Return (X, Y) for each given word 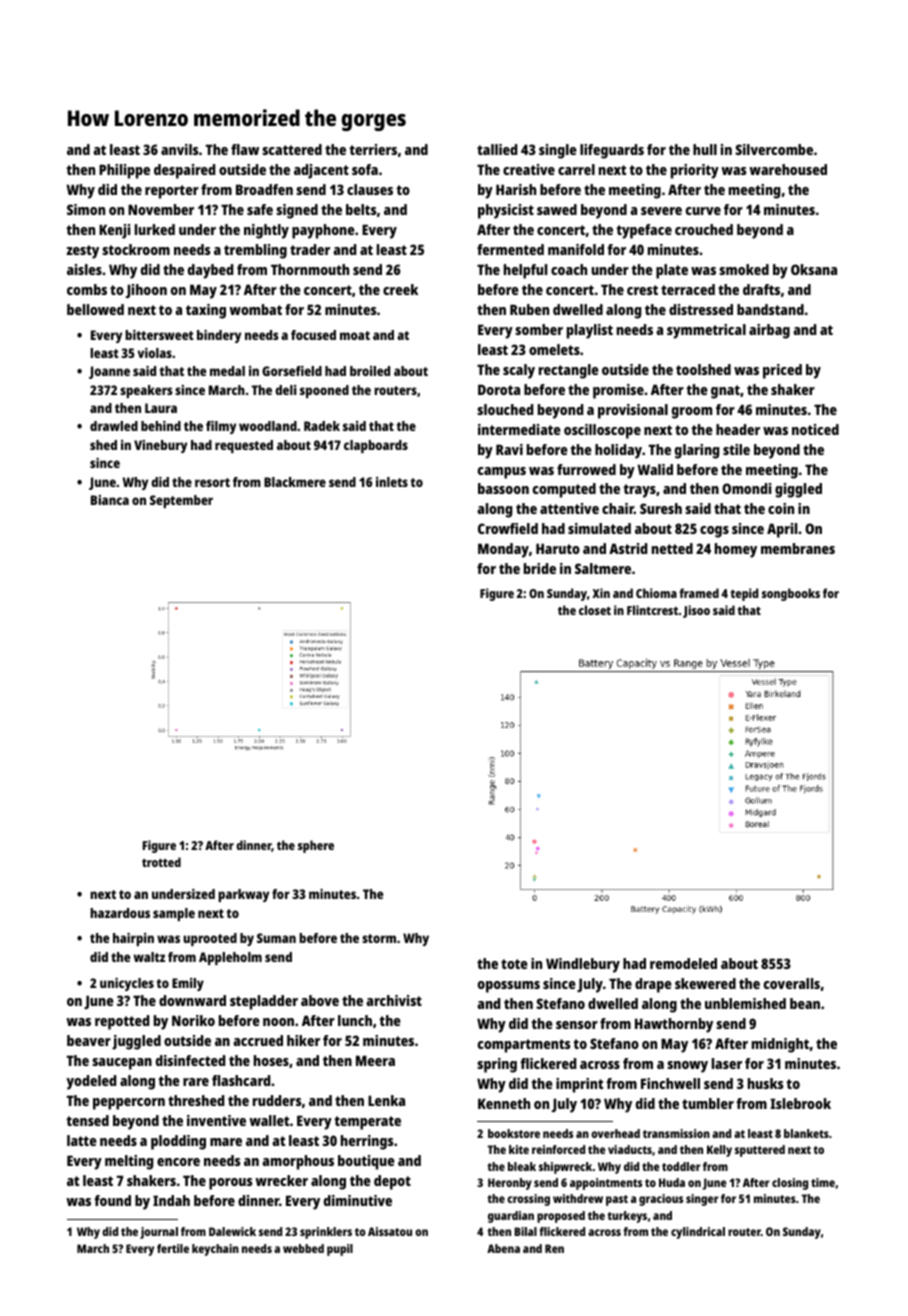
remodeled (683, 963)
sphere (316, 846)
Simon (86, 209)
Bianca (110, 500)
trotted (161, 862)
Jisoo (696, 611)
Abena (503, 1248)
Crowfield (508, 528)
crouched (704, 229)
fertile (173, 1248)
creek (400, 289)
